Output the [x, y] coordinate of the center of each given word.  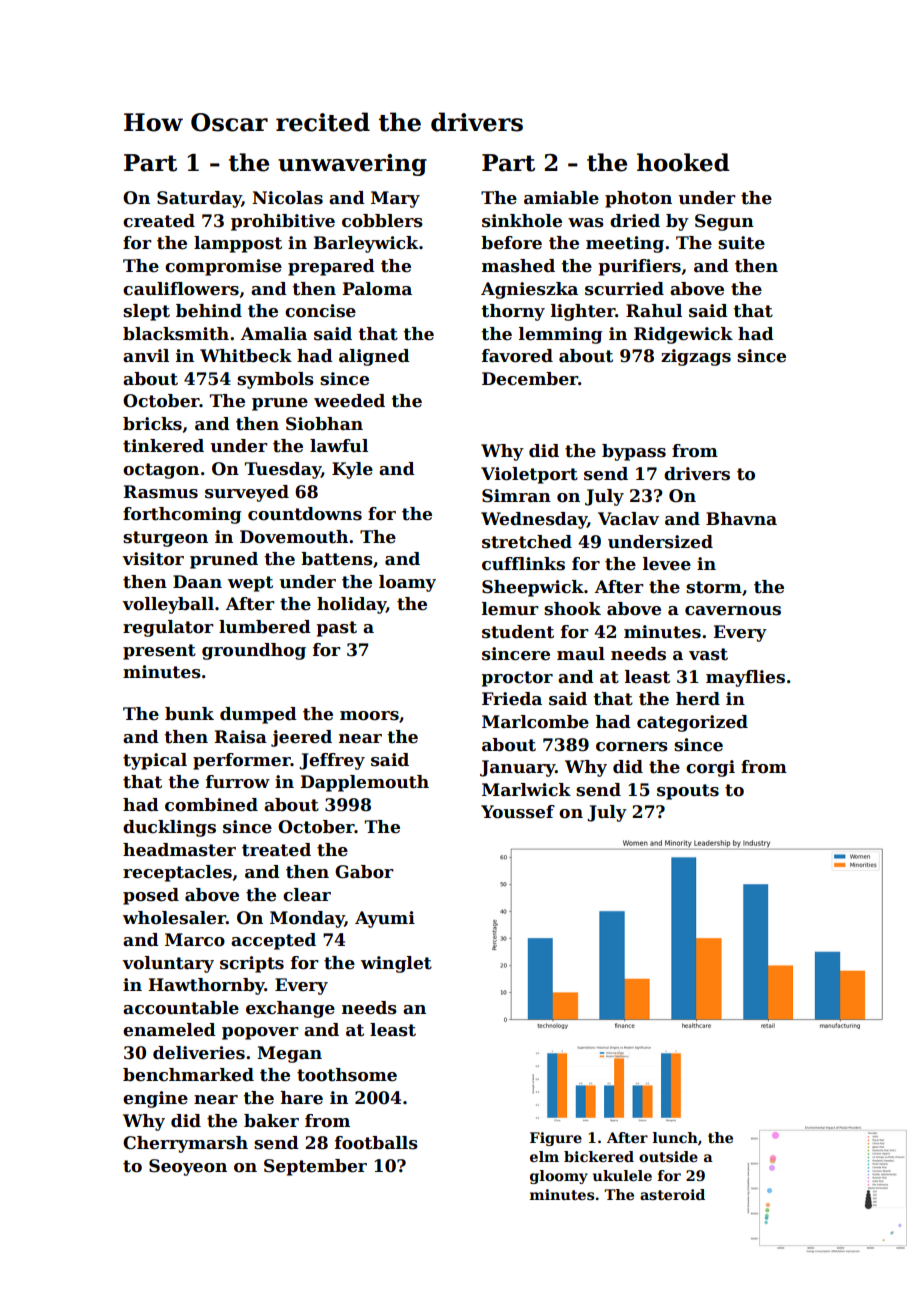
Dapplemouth [364, 783]
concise [320, 311]
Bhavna [741, 519]
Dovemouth [294, 537]
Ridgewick [683, 335]
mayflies [745, 678]
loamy [407, 583]
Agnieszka [529, 290]
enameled [169, 1030]
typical [155, 761]
